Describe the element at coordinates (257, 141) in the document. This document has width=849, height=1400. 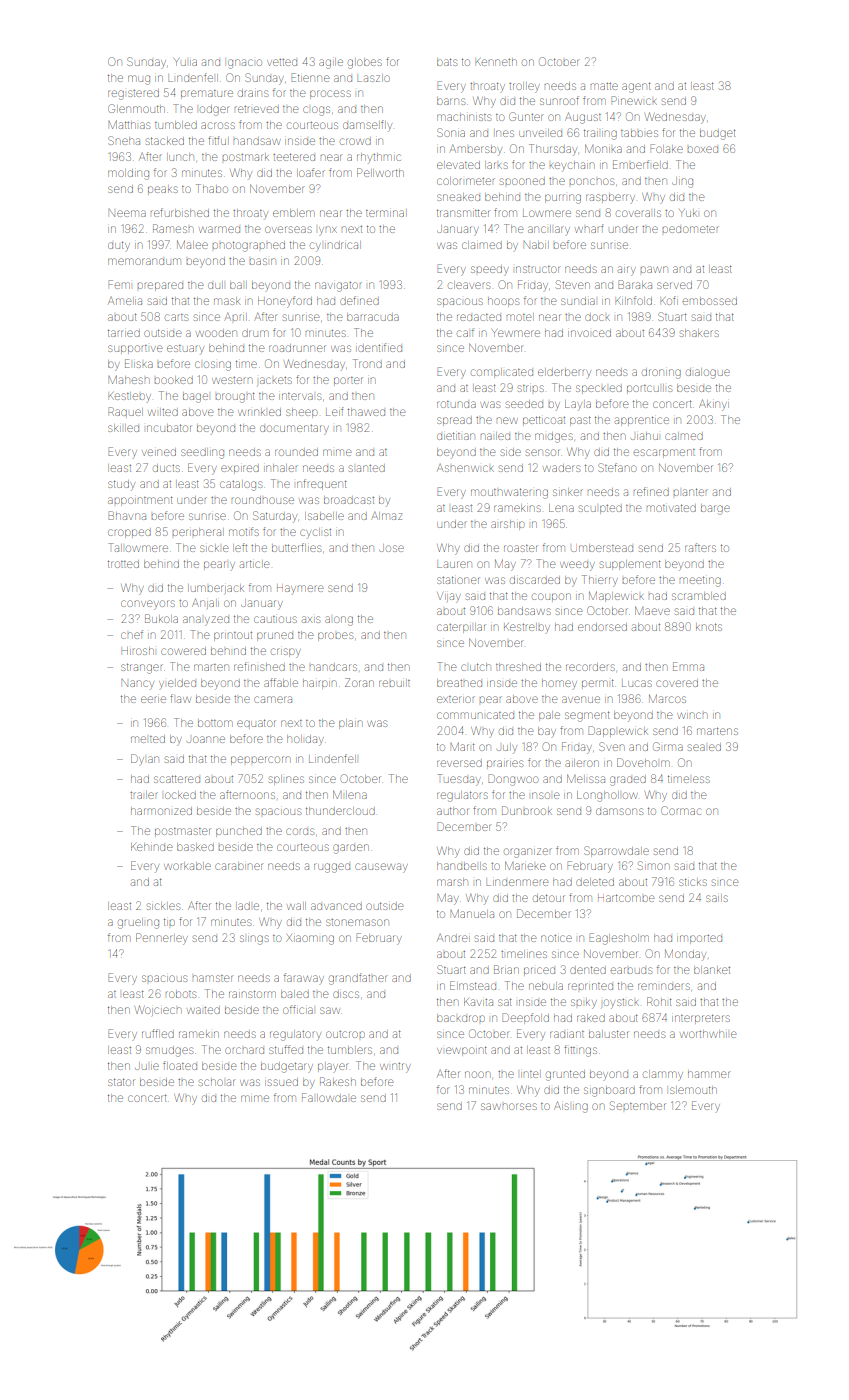
I see `handsaw` at that location.
